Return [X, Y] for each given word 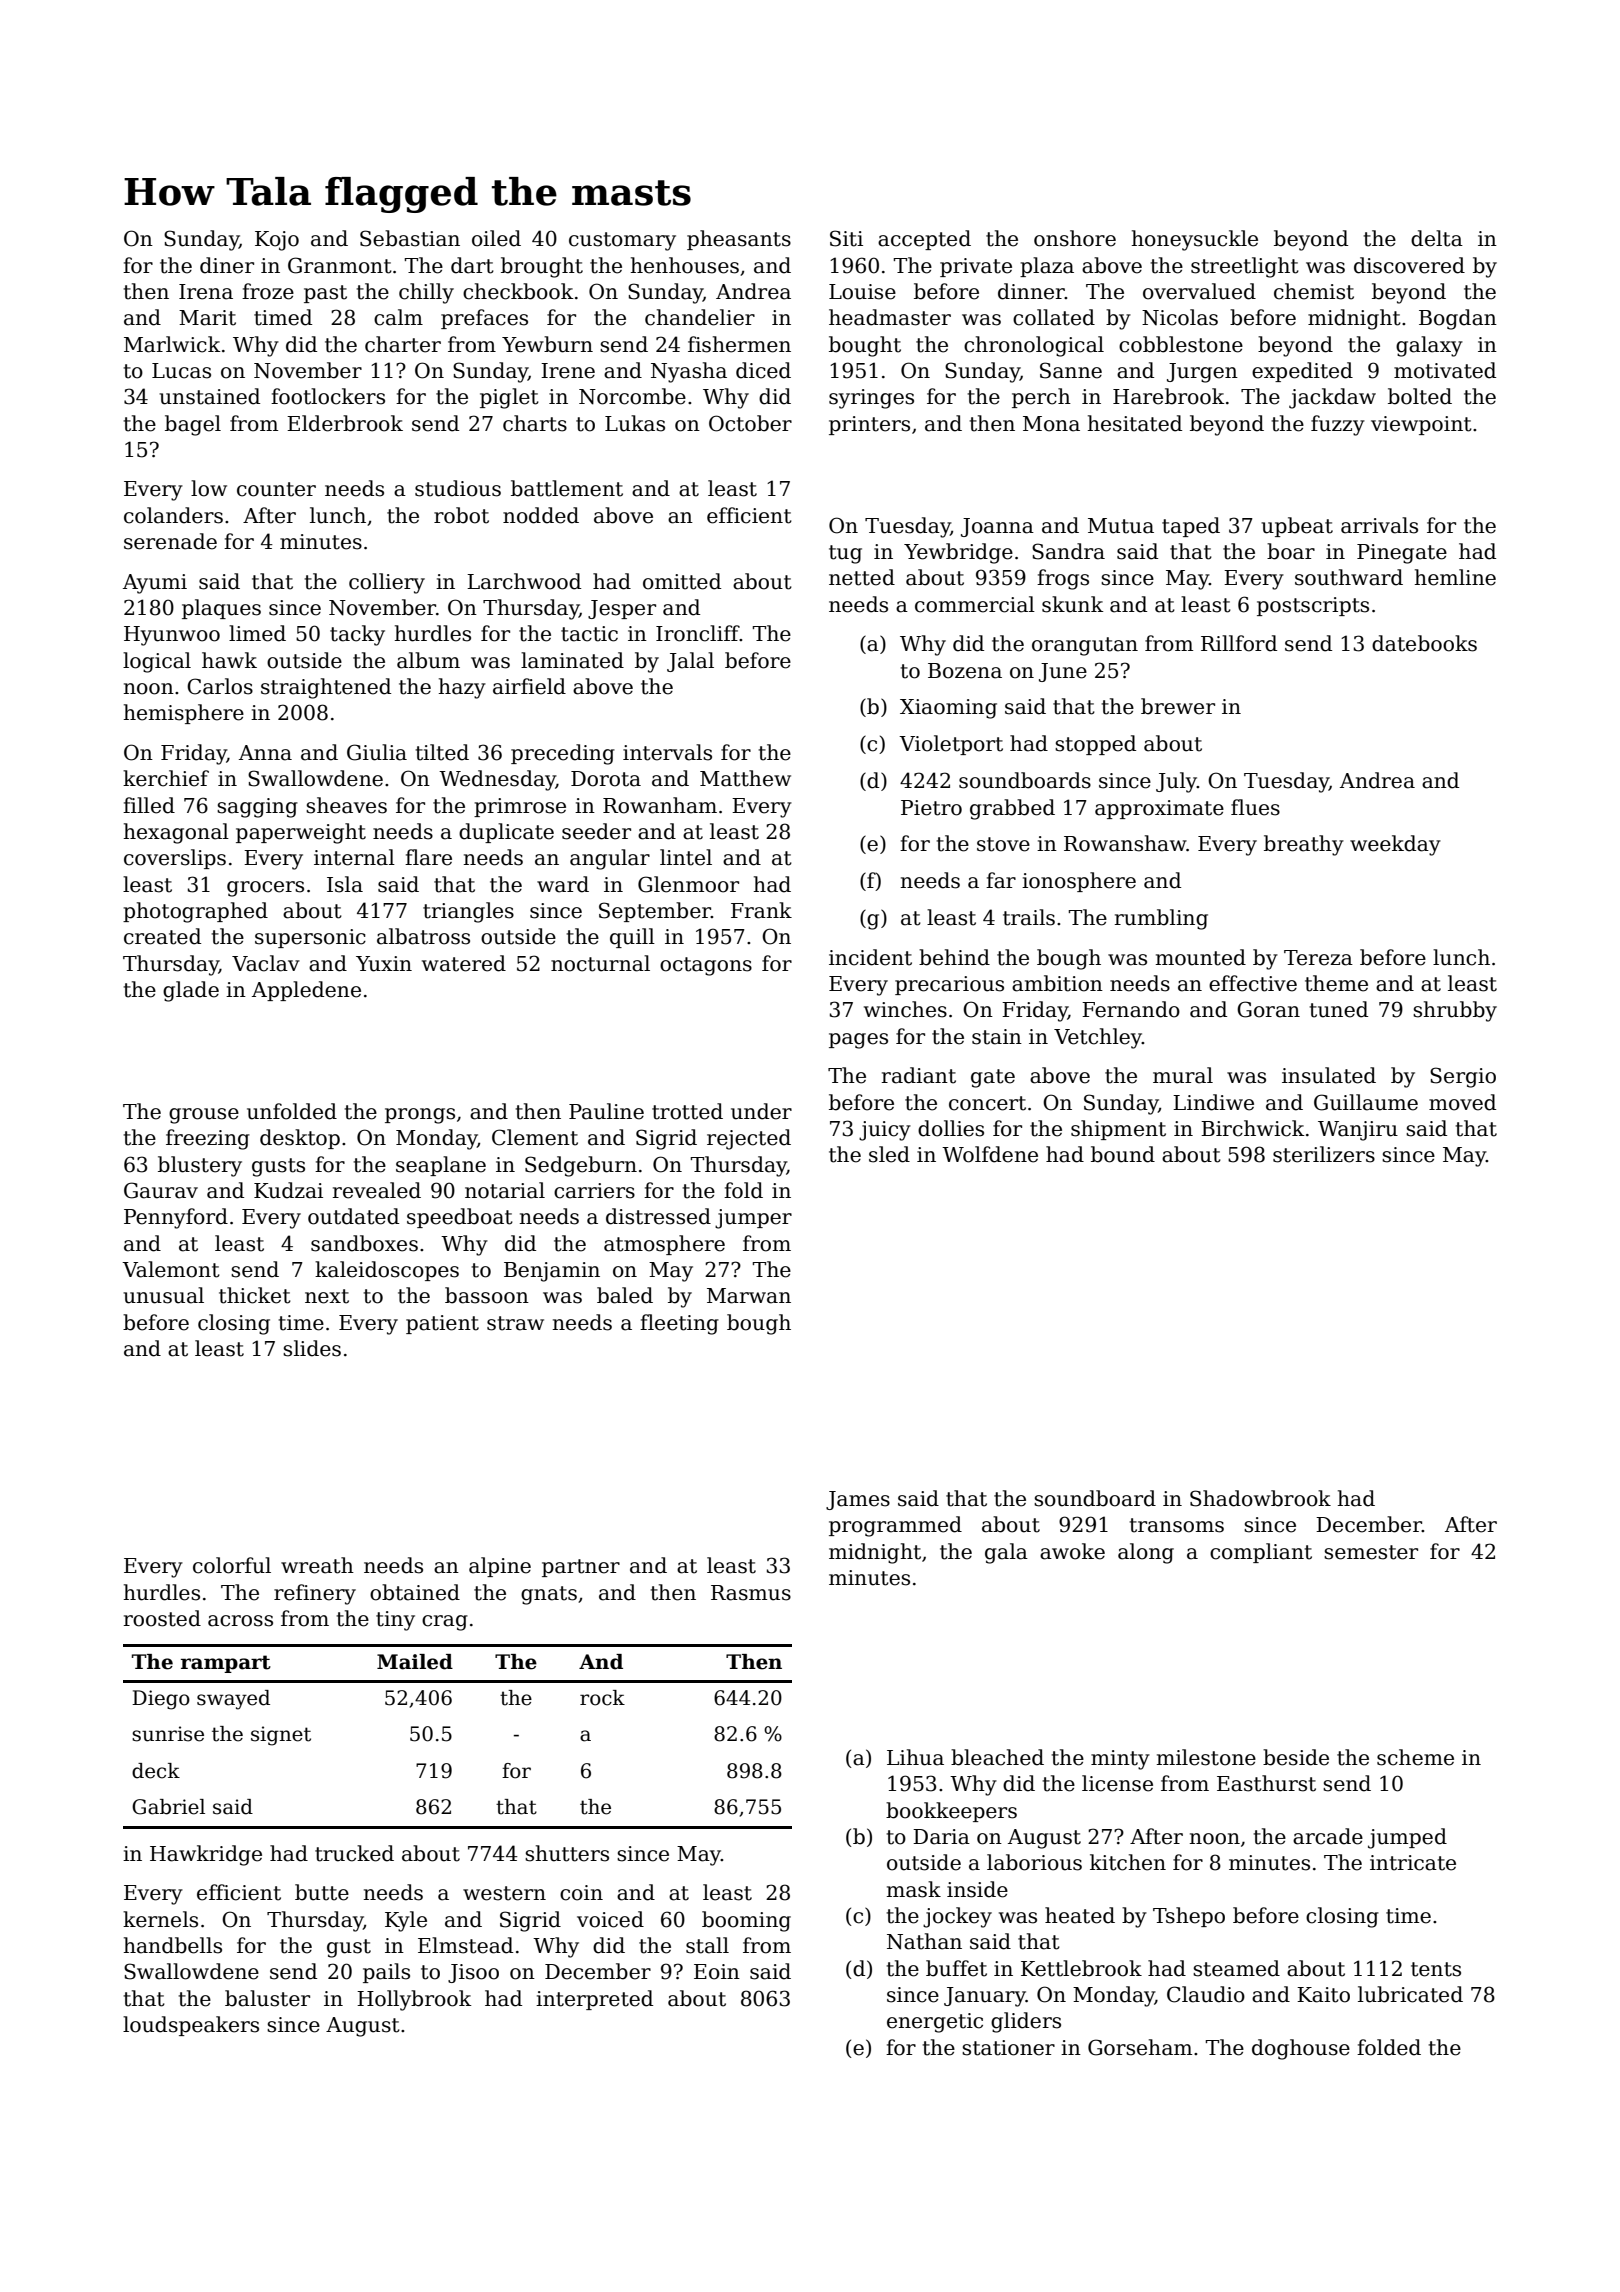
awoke [1072, 1551]
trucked [354, 1853]
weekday [1395, 845]
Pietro [931, 808]
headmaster [890, 317]
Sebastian [410, 238]
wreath [317, 1565]
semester [1371, 1552]
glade [191, 991]
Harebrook [1169, 396]
